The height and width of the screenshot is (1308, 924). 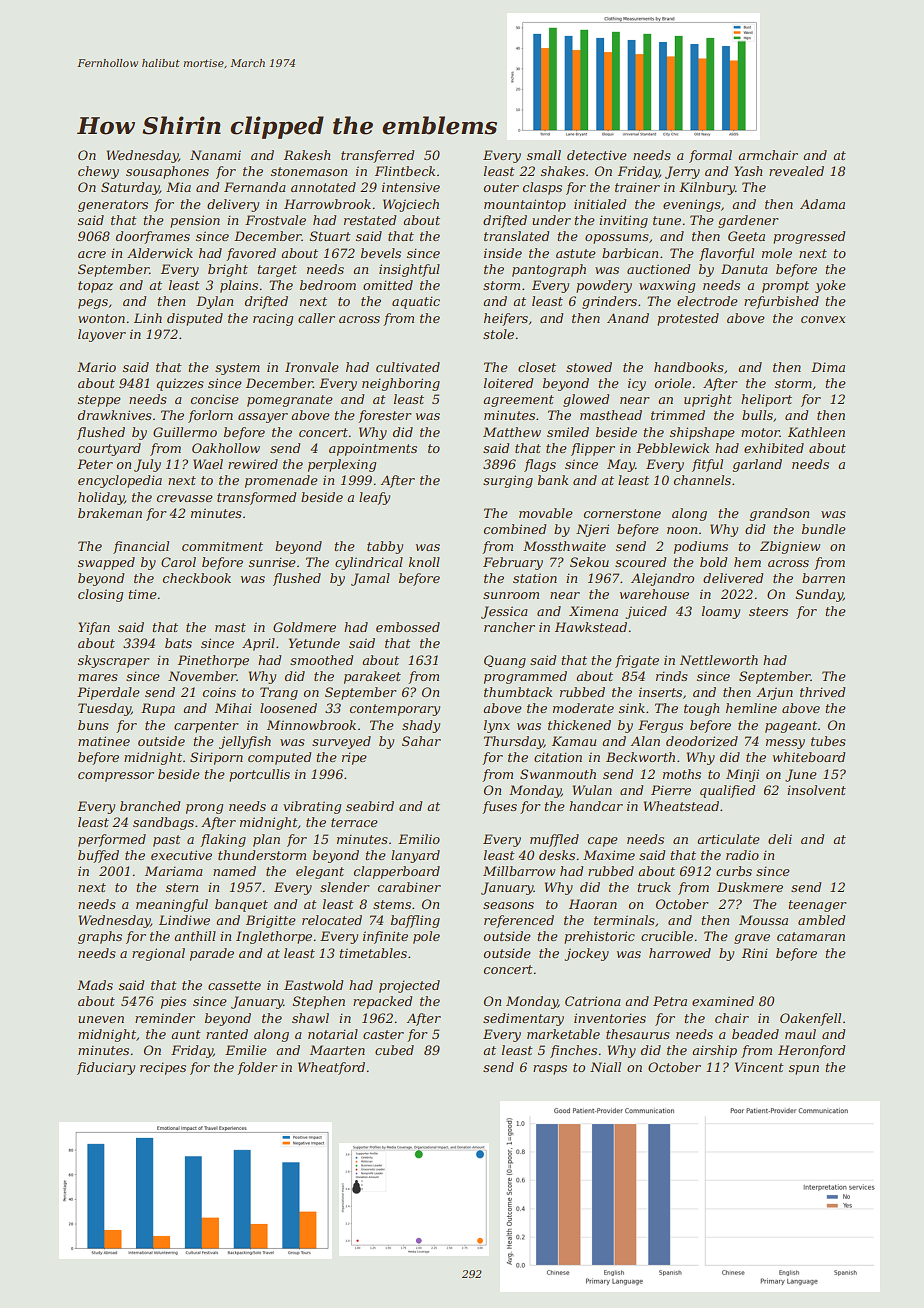 What do you see at coordinates (373, 449) in the screenshot?
I see `appointments` at bounding box center [373, 449].
